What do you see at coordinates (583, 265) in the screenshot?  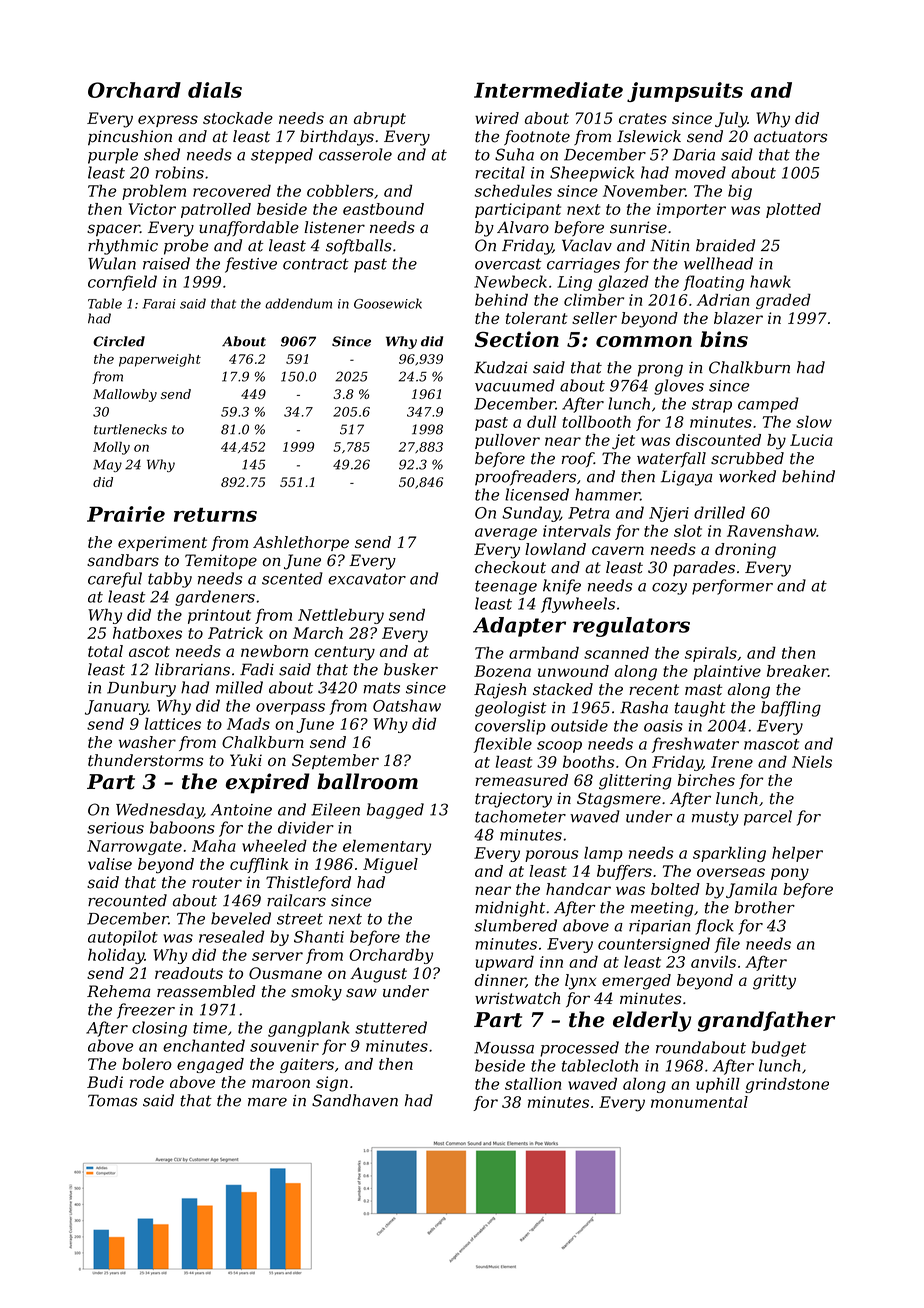 I see `carriages` at bounding box center [583, 265].
